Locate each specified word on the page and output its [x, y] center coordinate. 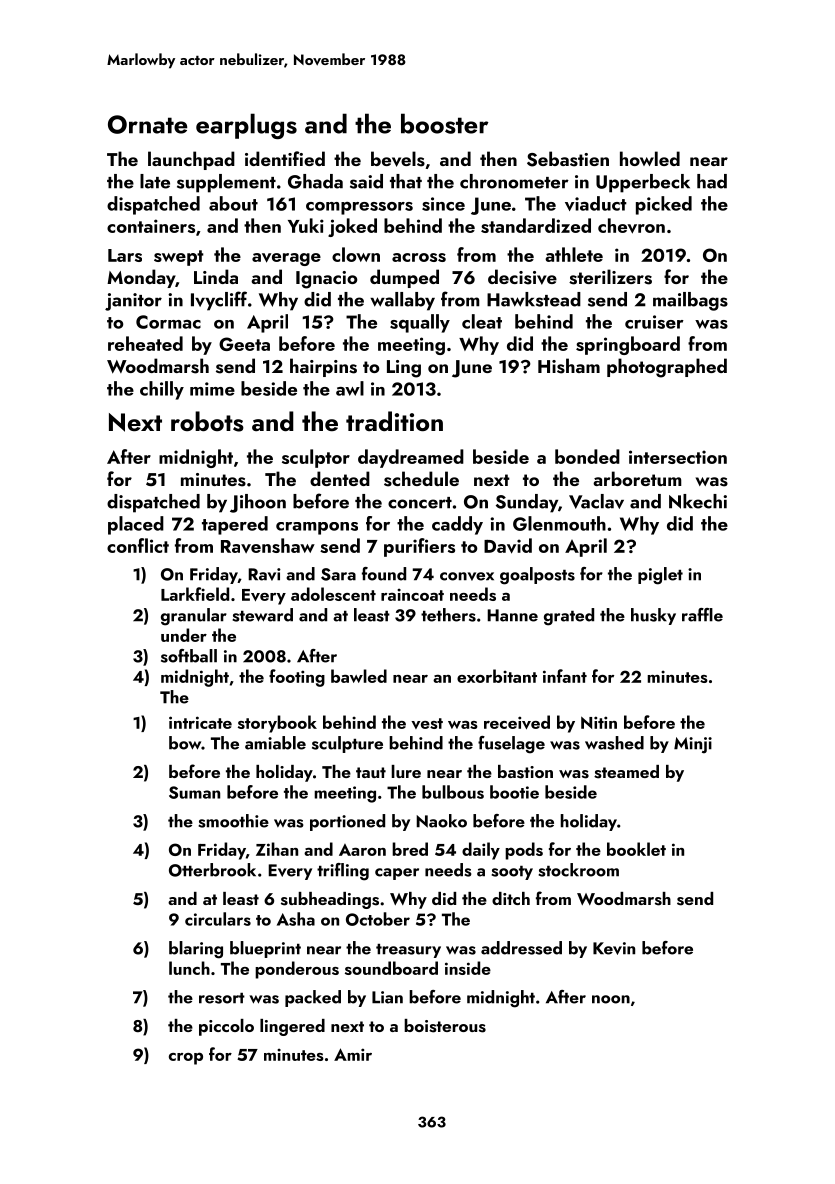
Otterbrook [212, 870]
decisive [522, 277]
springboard [628, 345]
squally [420, 323]
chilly [162, 390]
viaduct [596, 203]
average [286, 259]
